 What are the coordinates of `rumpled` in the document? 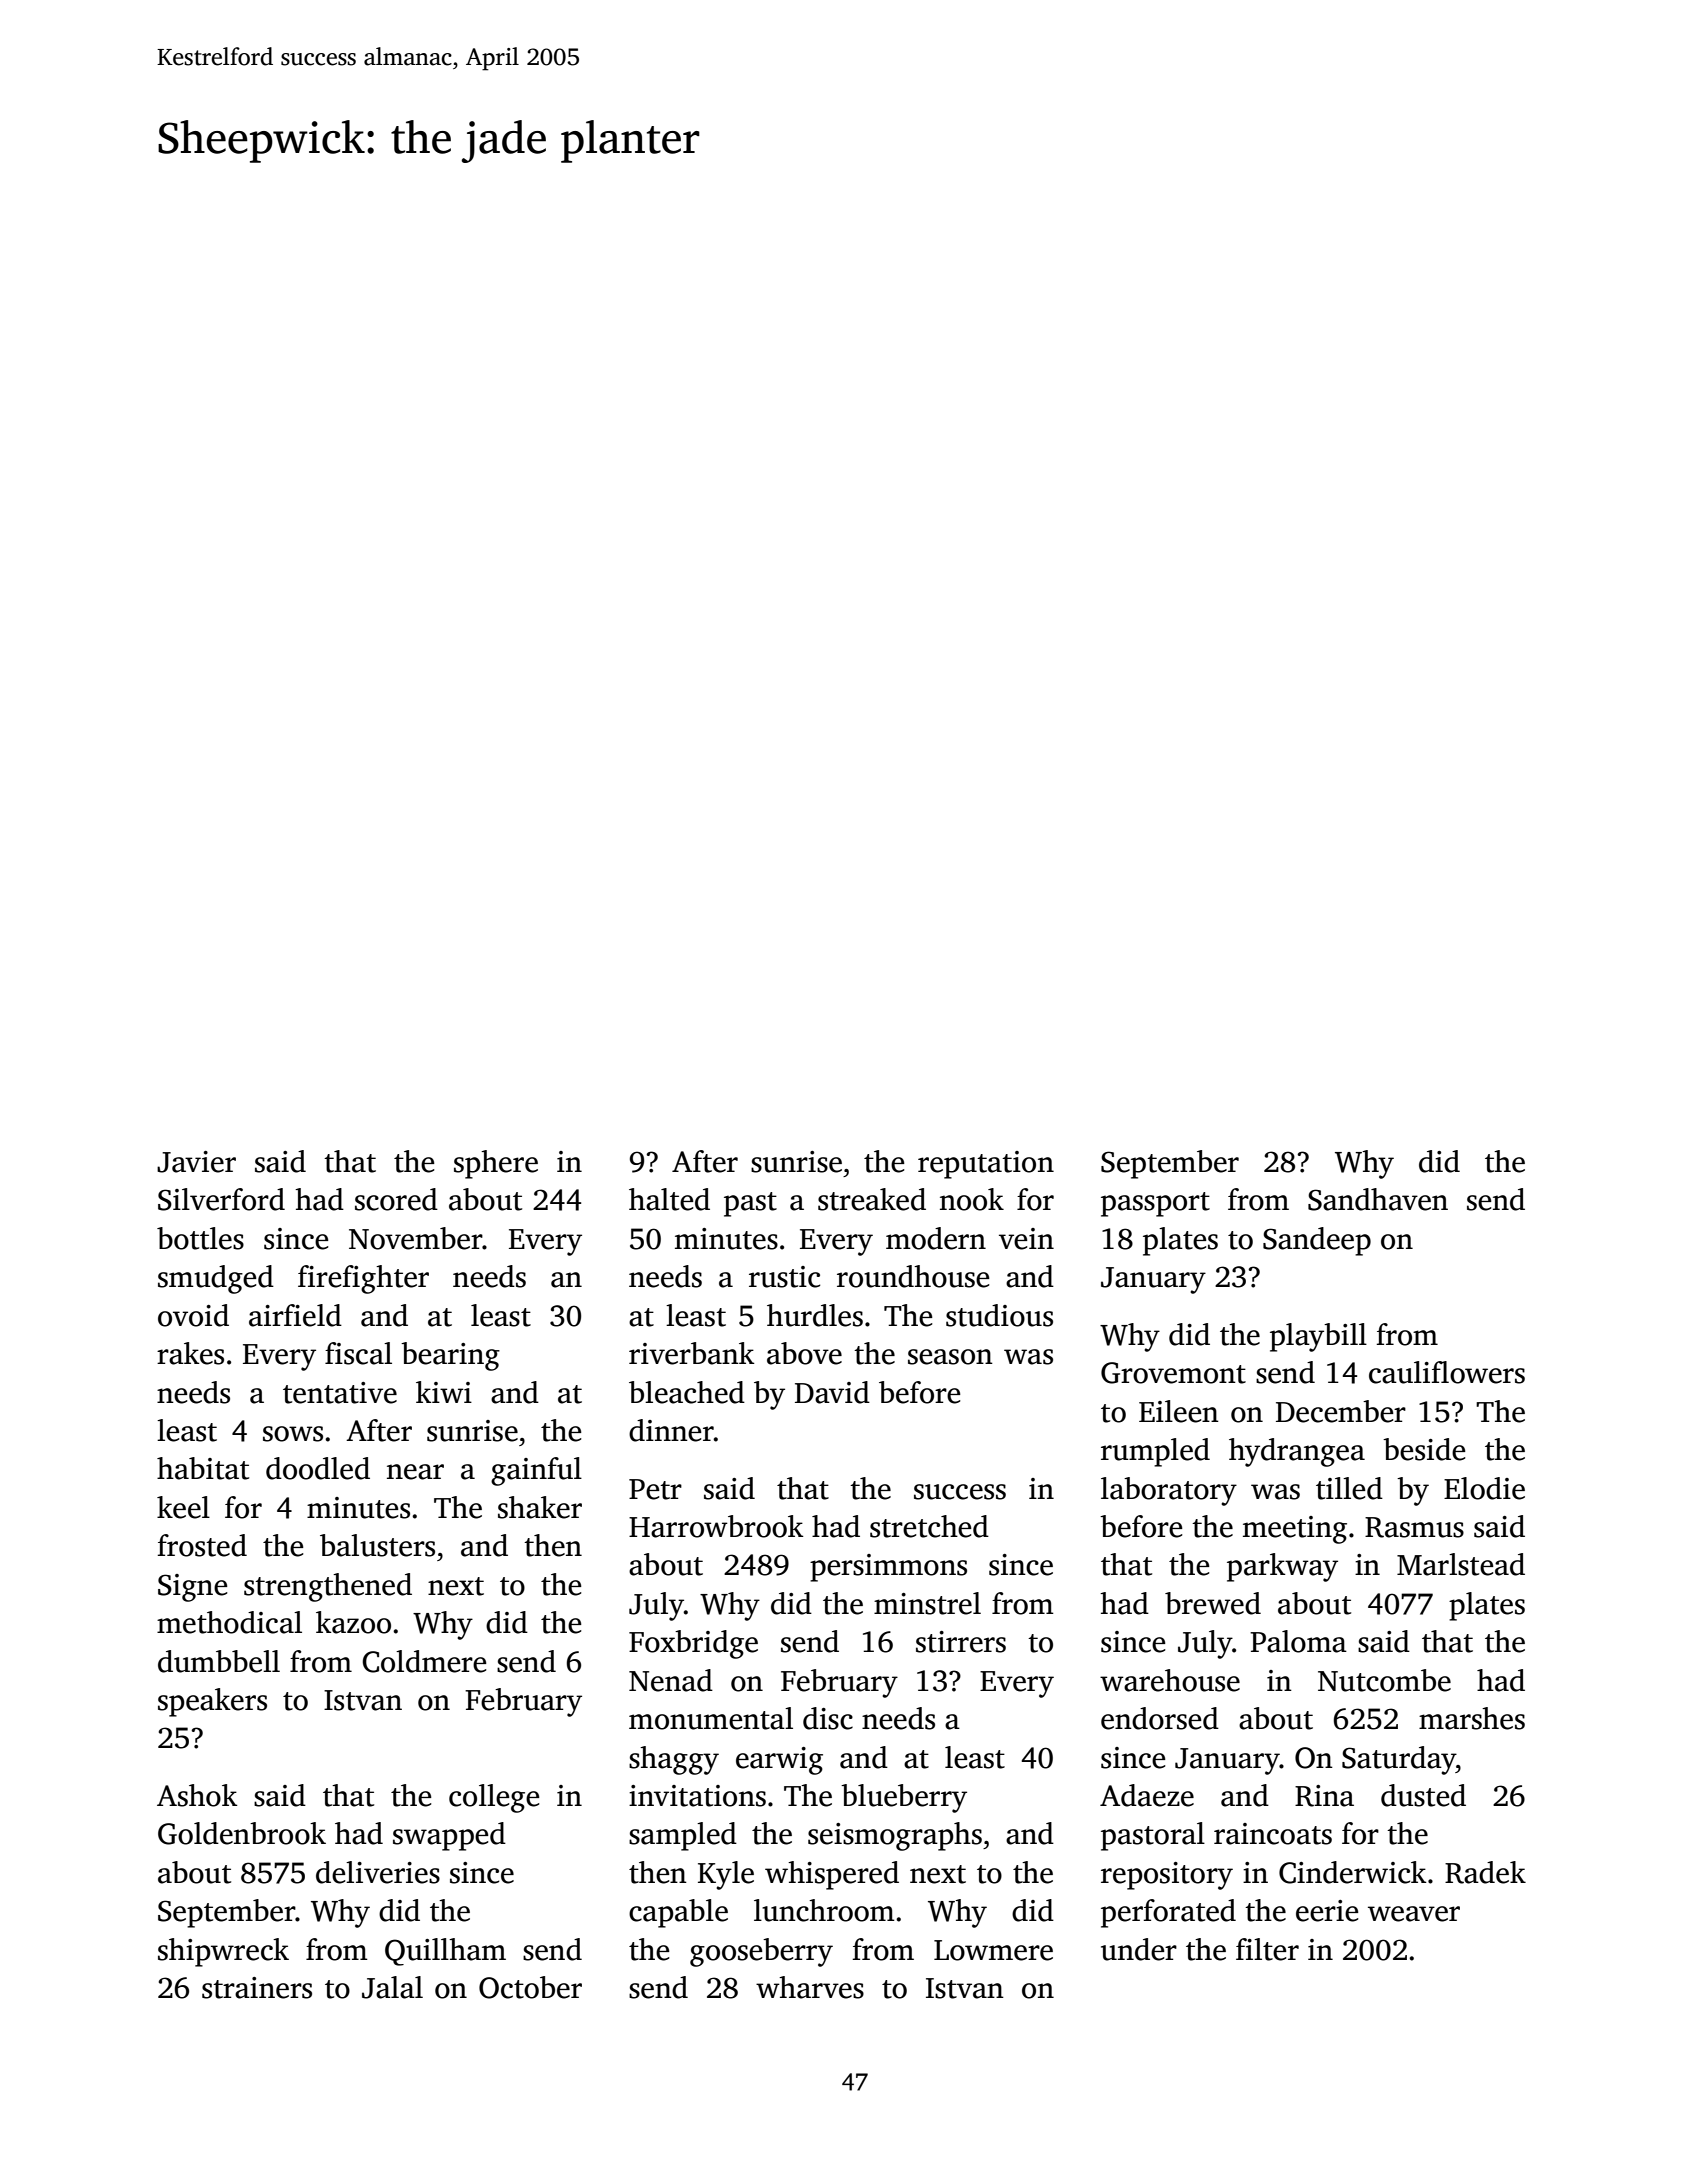 It's located at (1155, 1452).
